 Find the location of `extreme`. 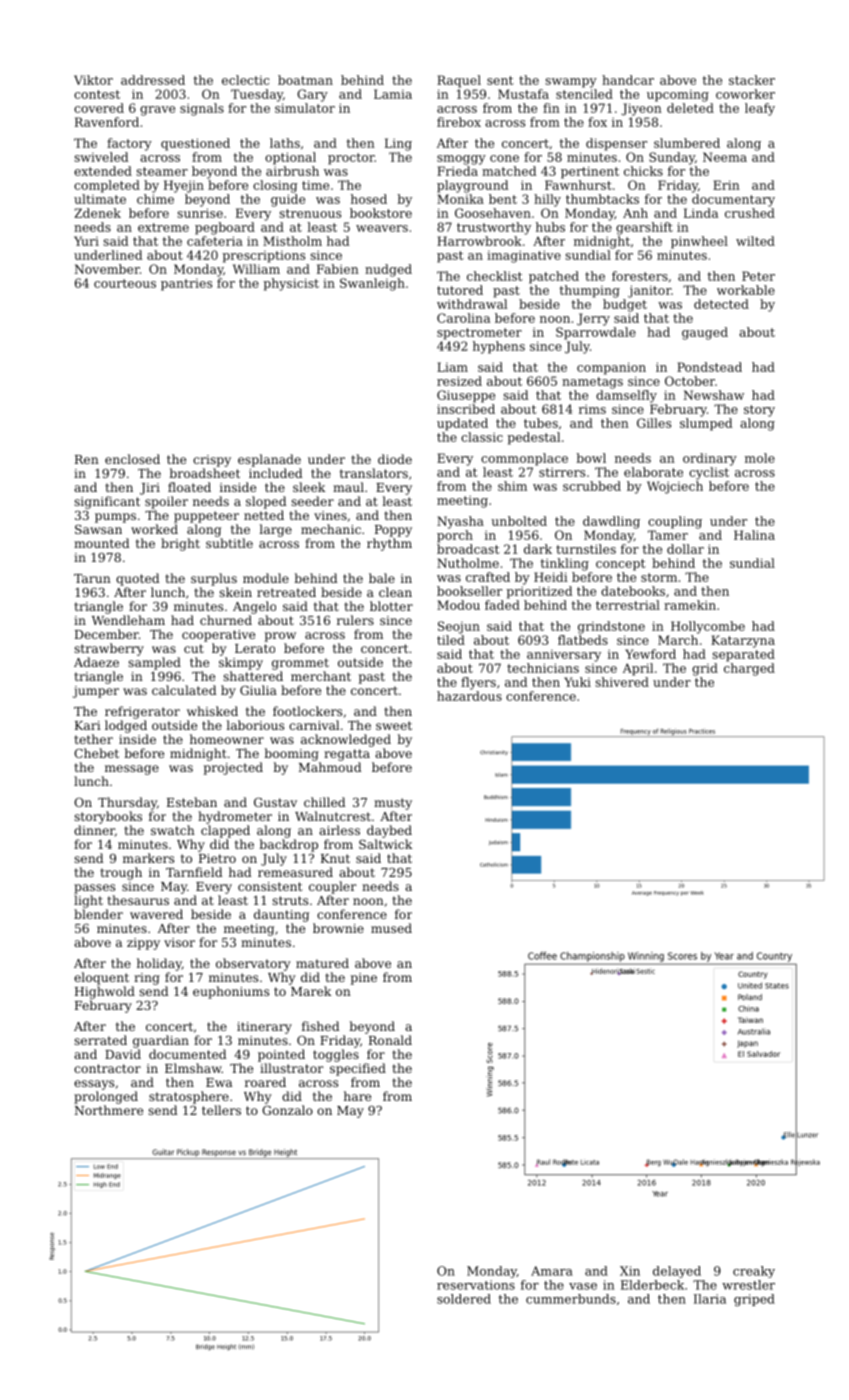

extreme is located at coordinates (163, 227).
